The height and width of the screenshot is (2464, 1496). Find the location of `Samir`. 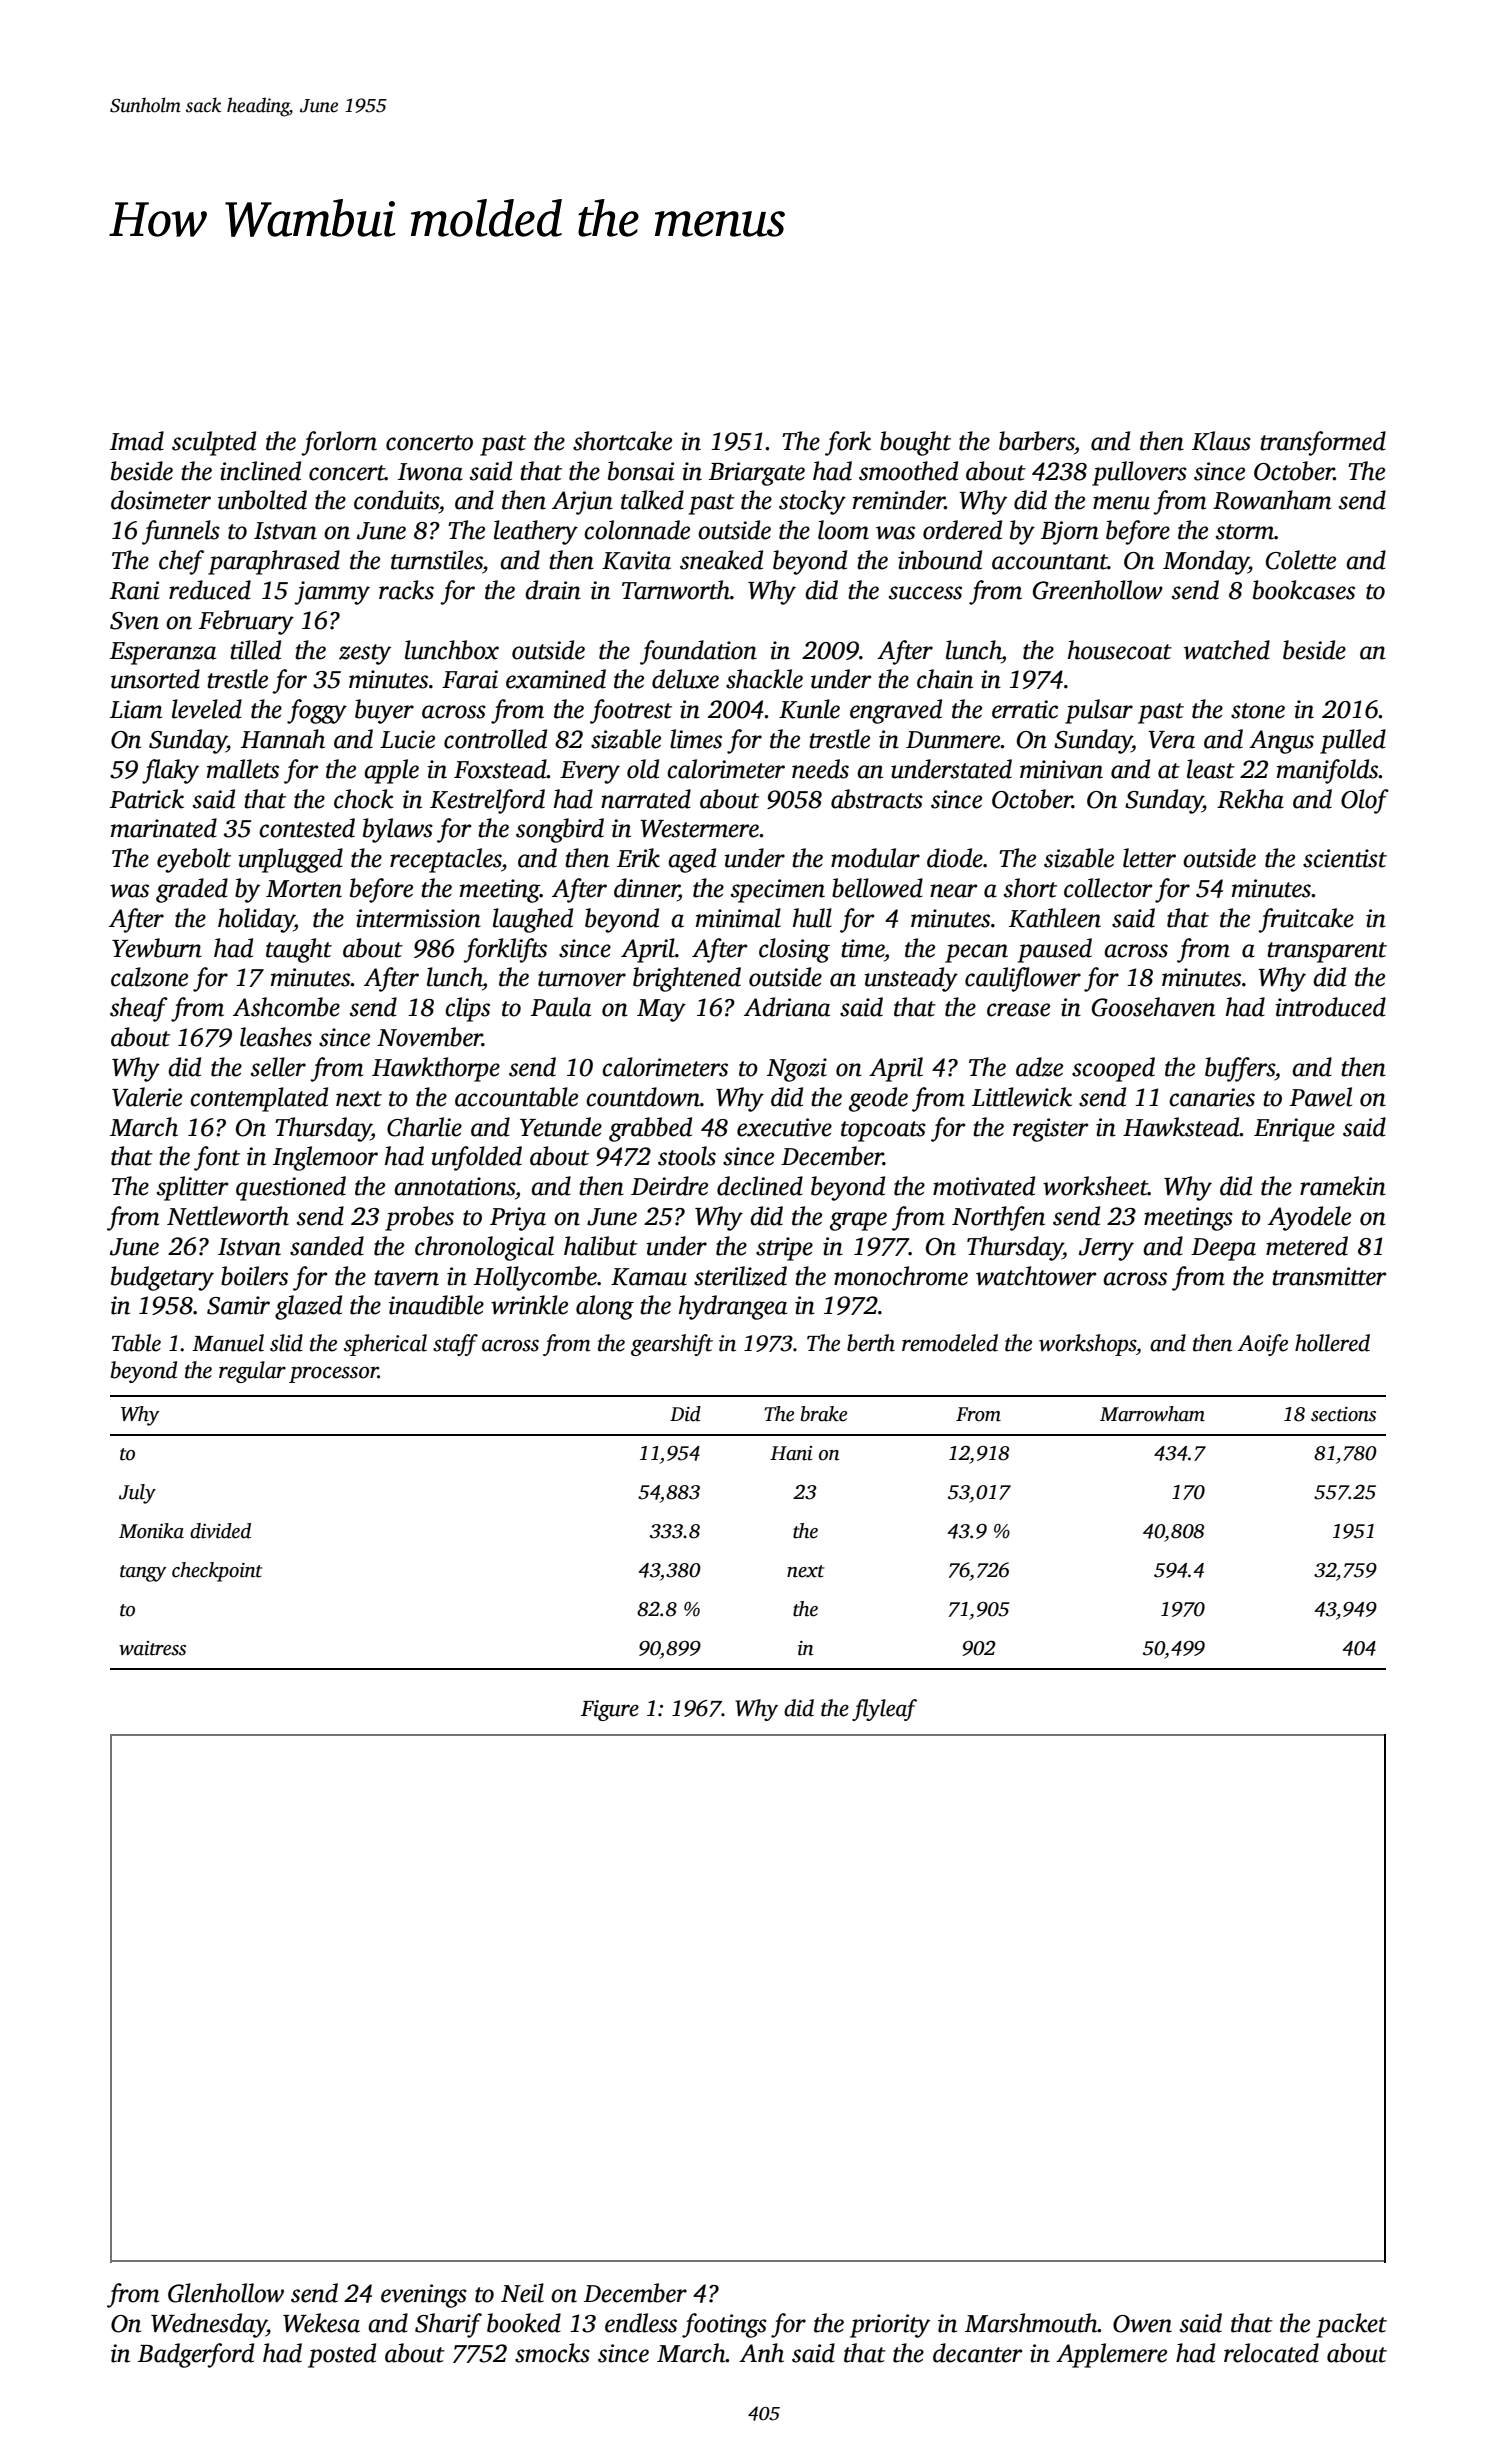

Samir is located at coordinates (238, 1305).
